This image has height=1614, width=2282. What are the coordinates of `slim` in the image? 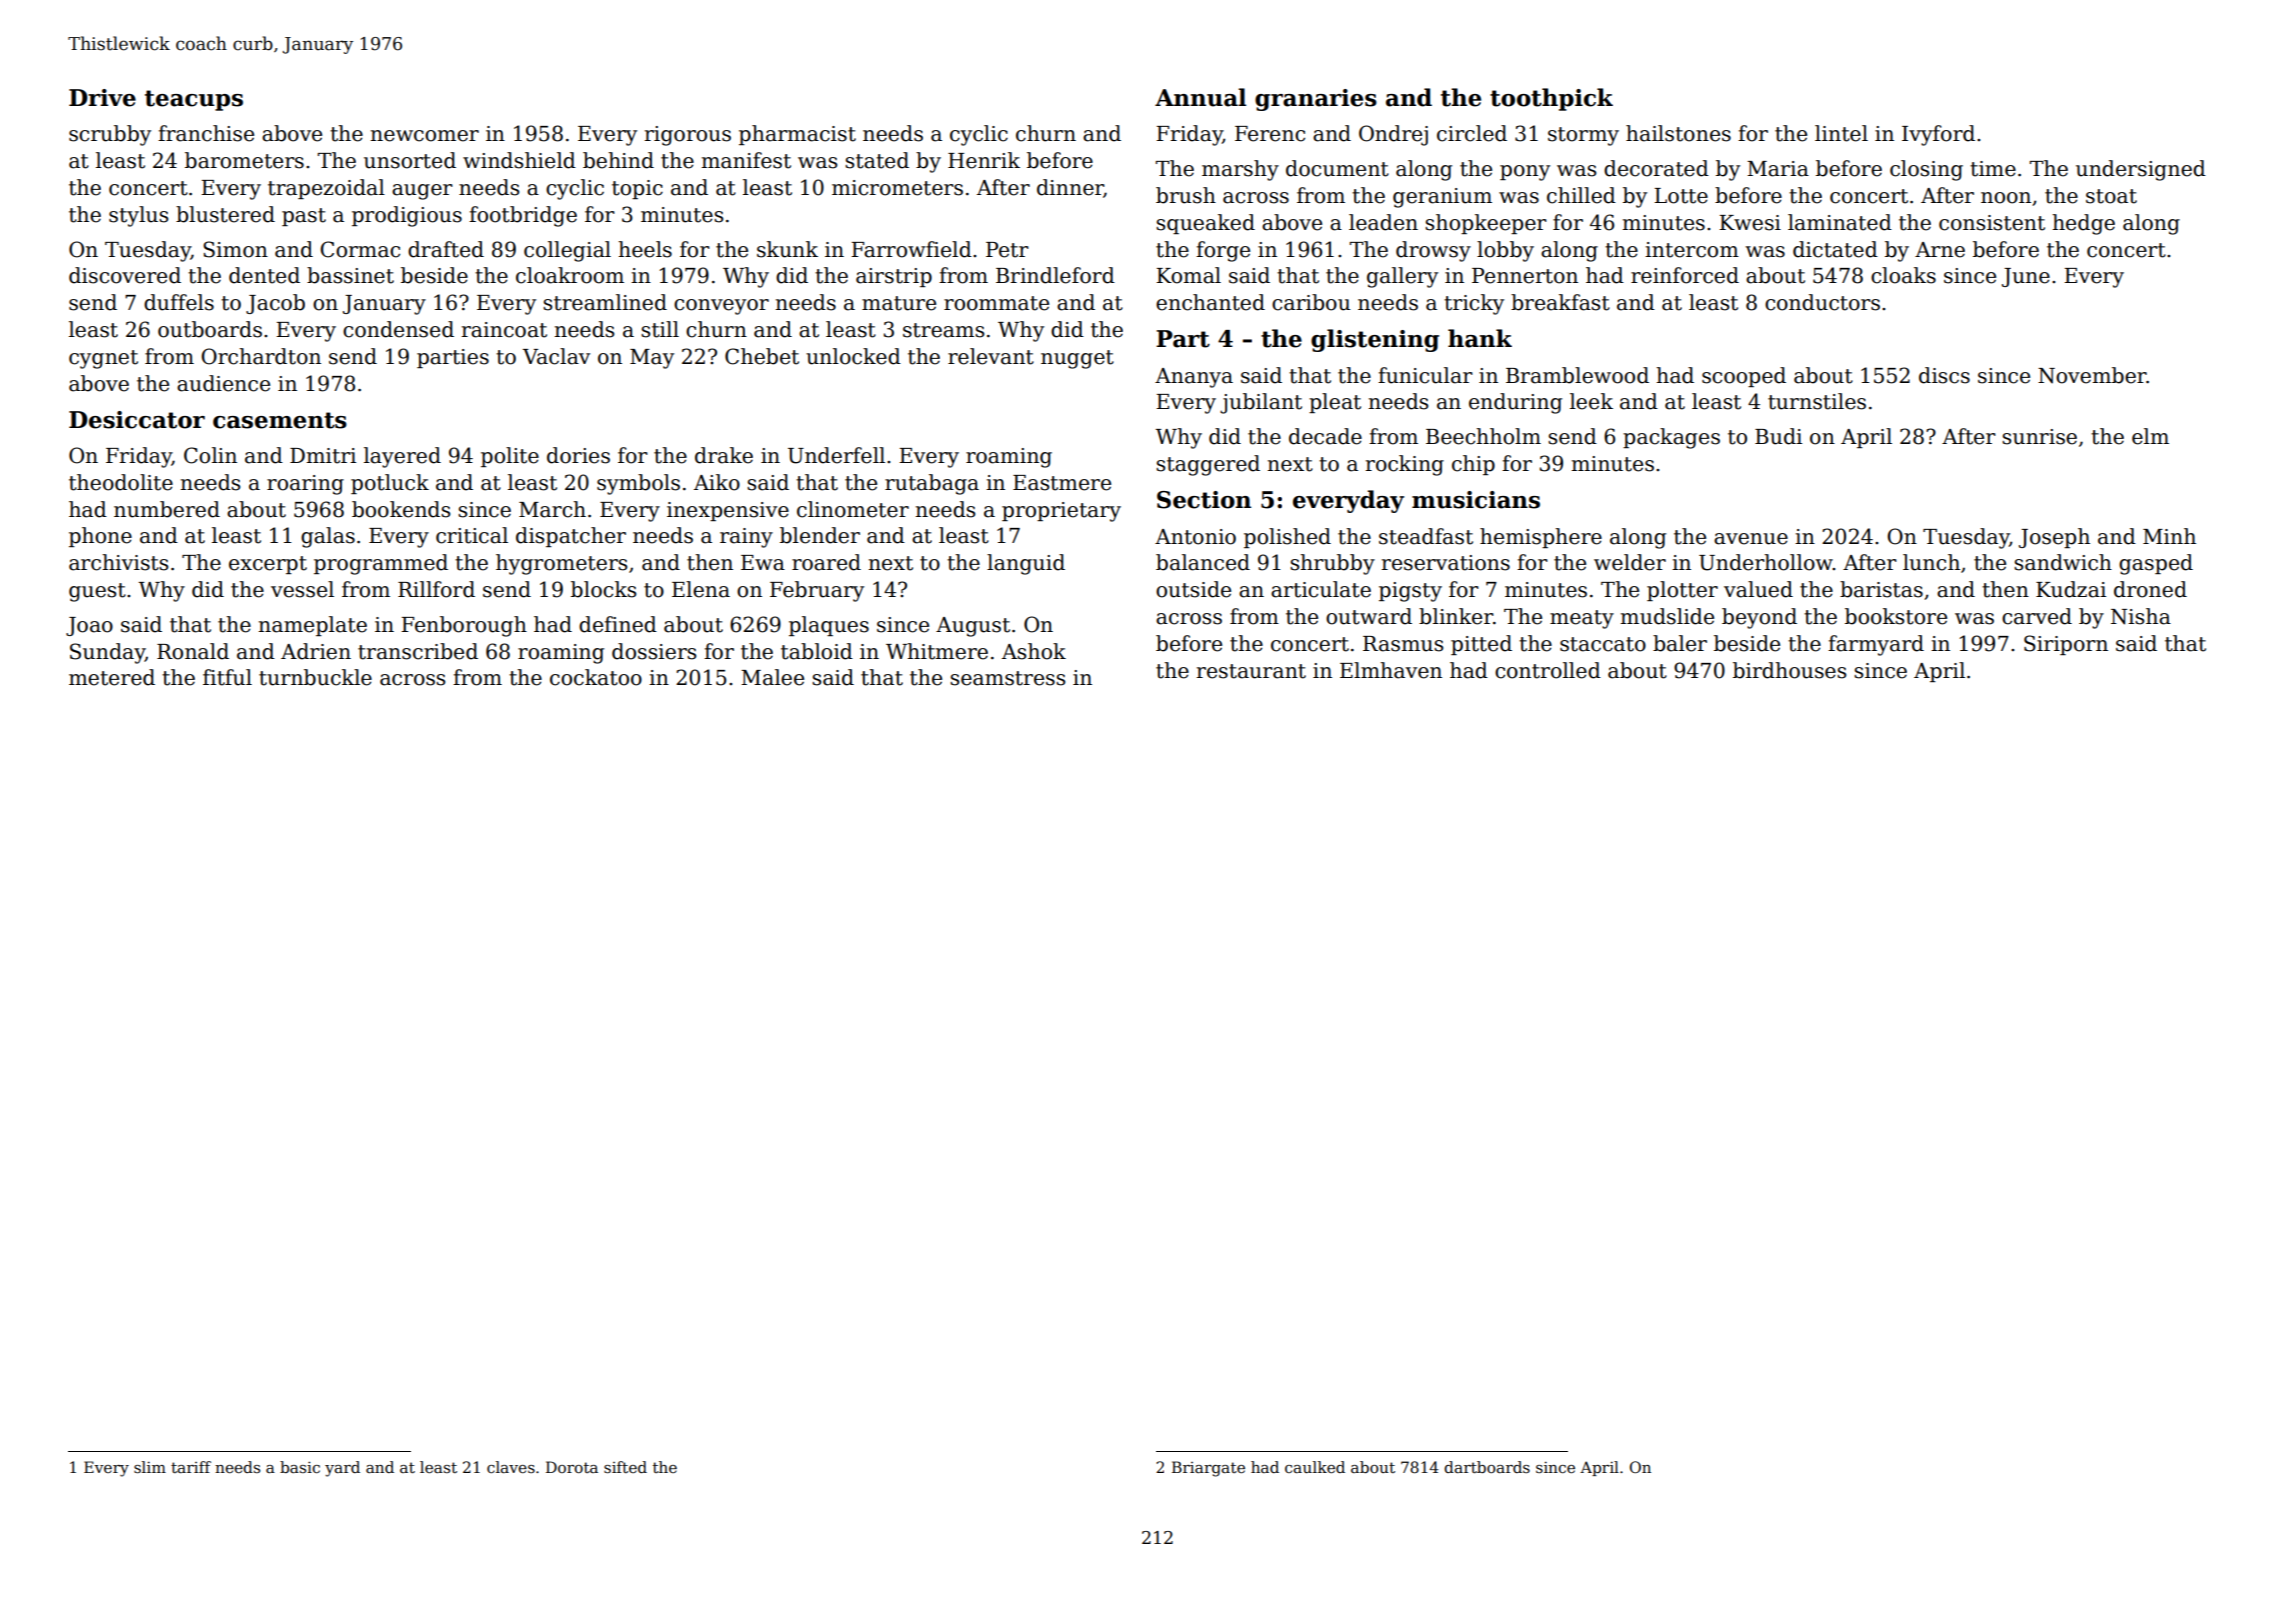 It's located at (150, 1467).
